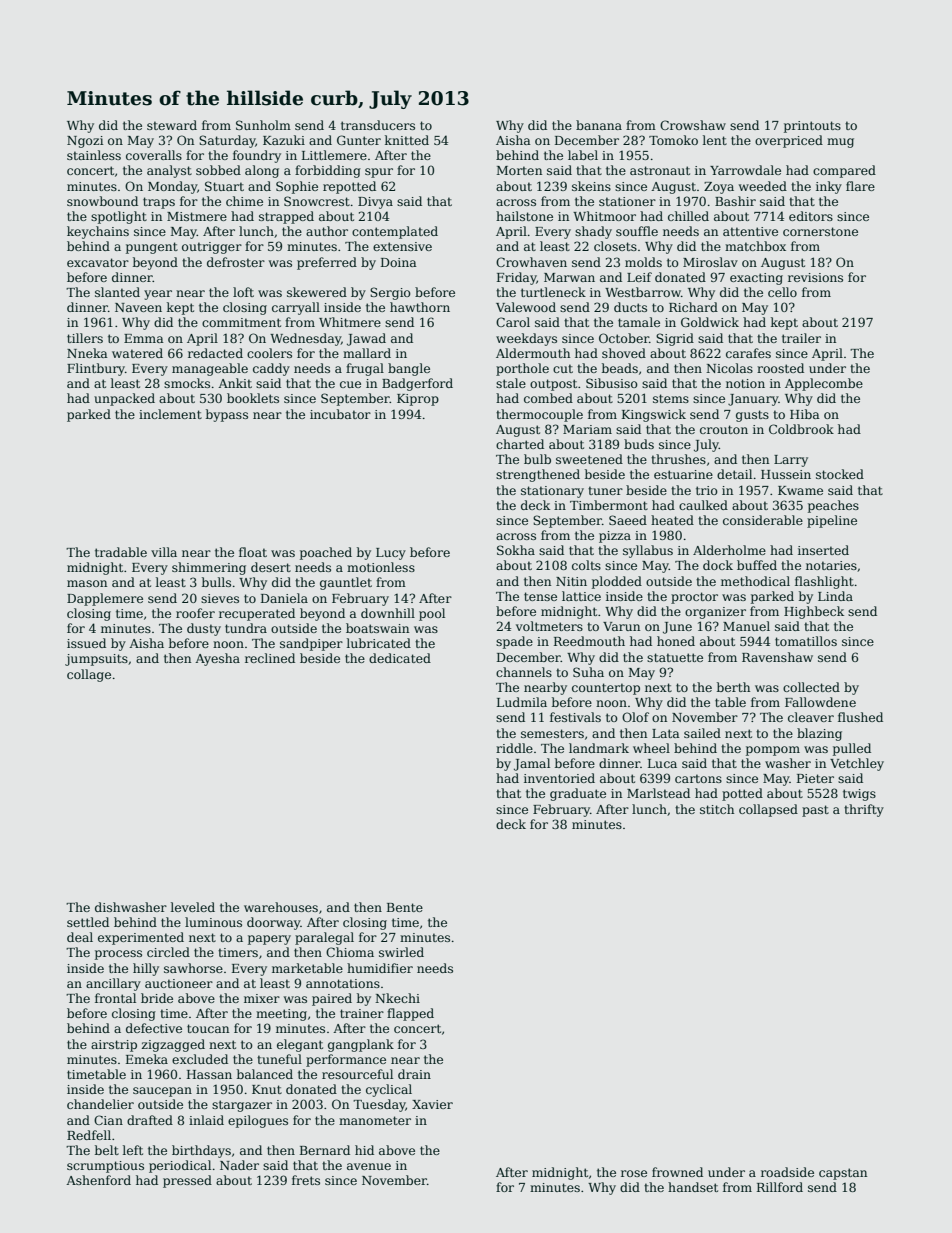 The width and height of the page is (952, 1233). Describe the element at coordinates (154, 155) in the page. I see `coveralls` at that location.
